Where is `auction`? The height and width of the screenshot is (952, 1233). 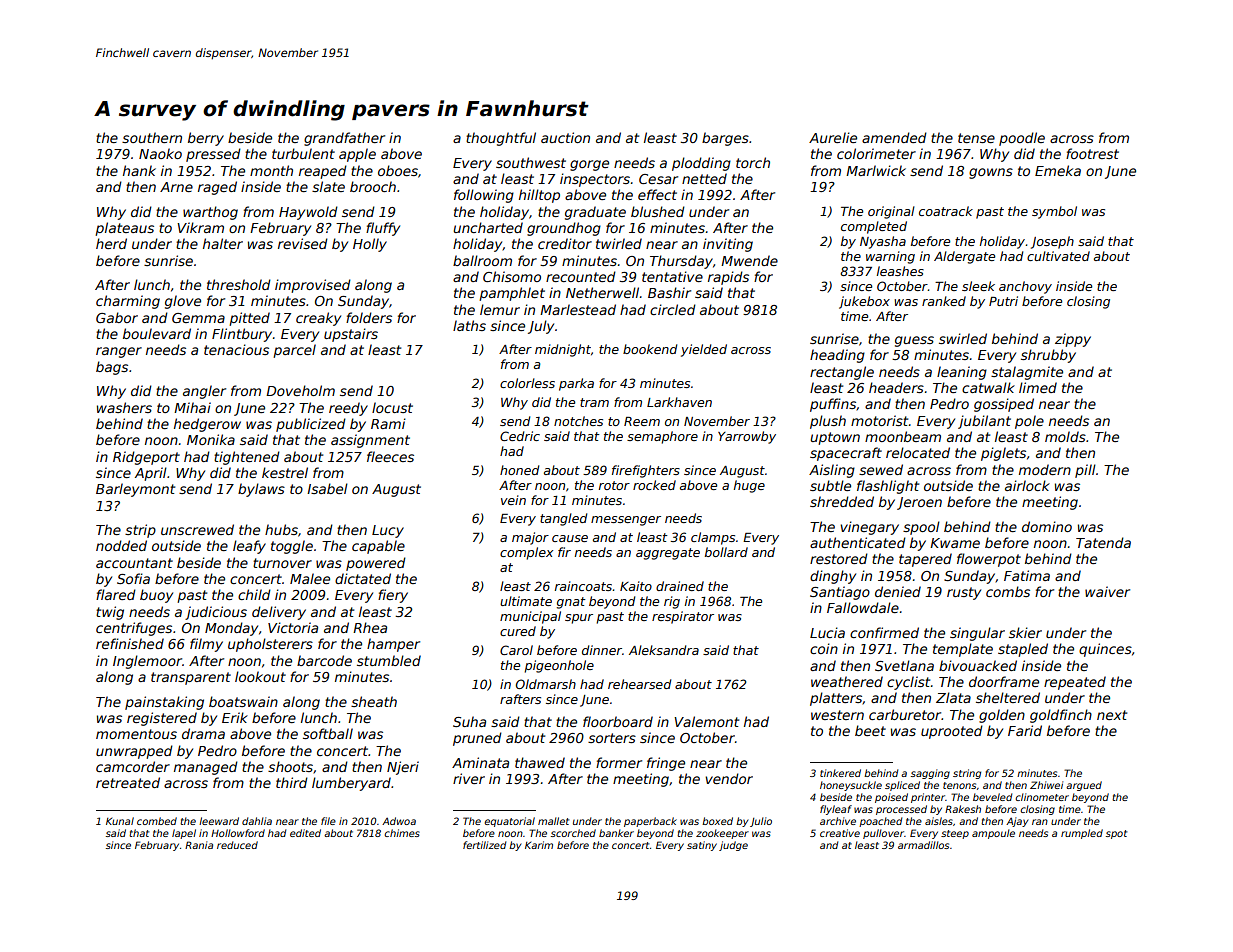 auction is located at coordinates (565, 137).
